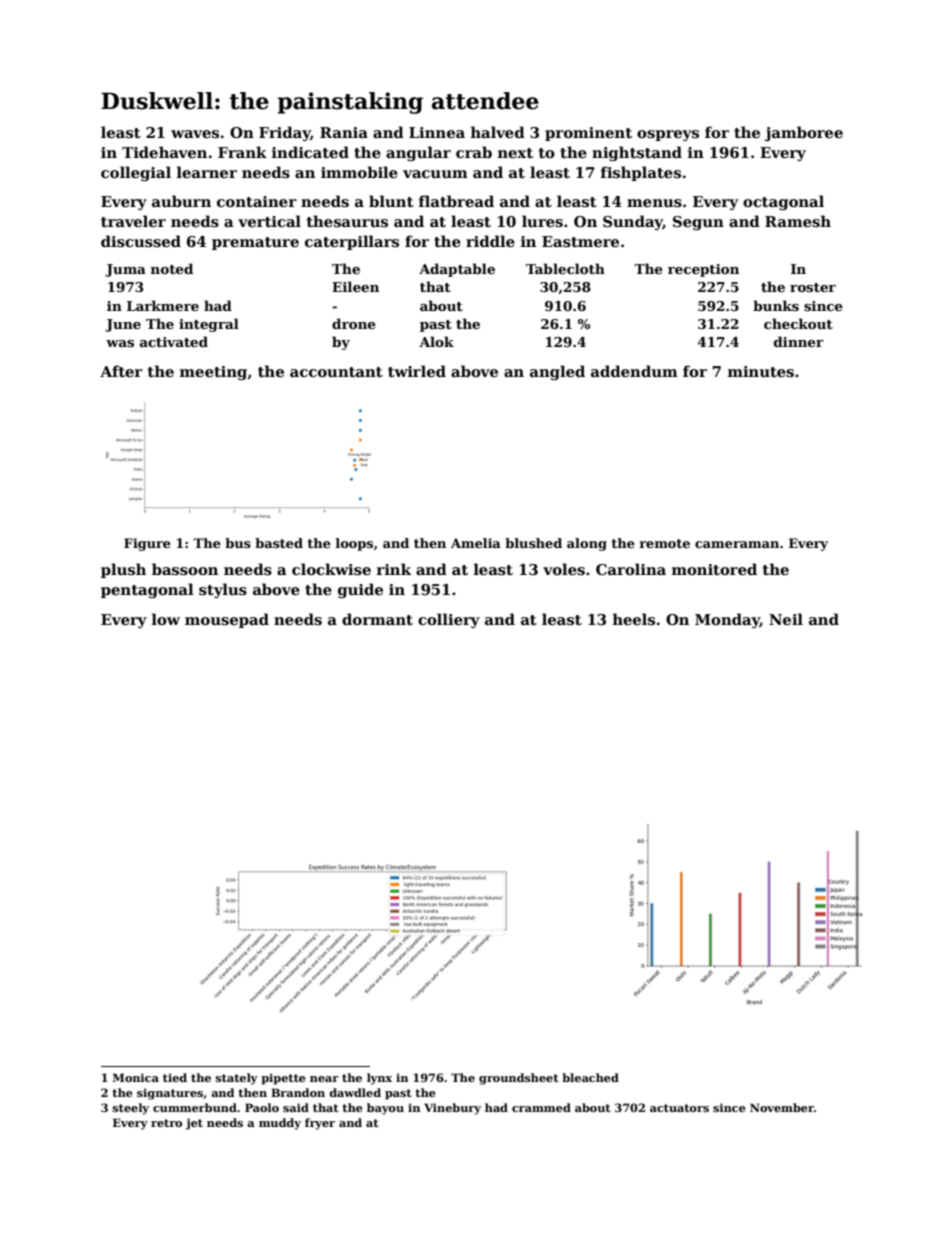  Describe the element at coordinates (786, 619) in the page. I see `Neil` at that location.
